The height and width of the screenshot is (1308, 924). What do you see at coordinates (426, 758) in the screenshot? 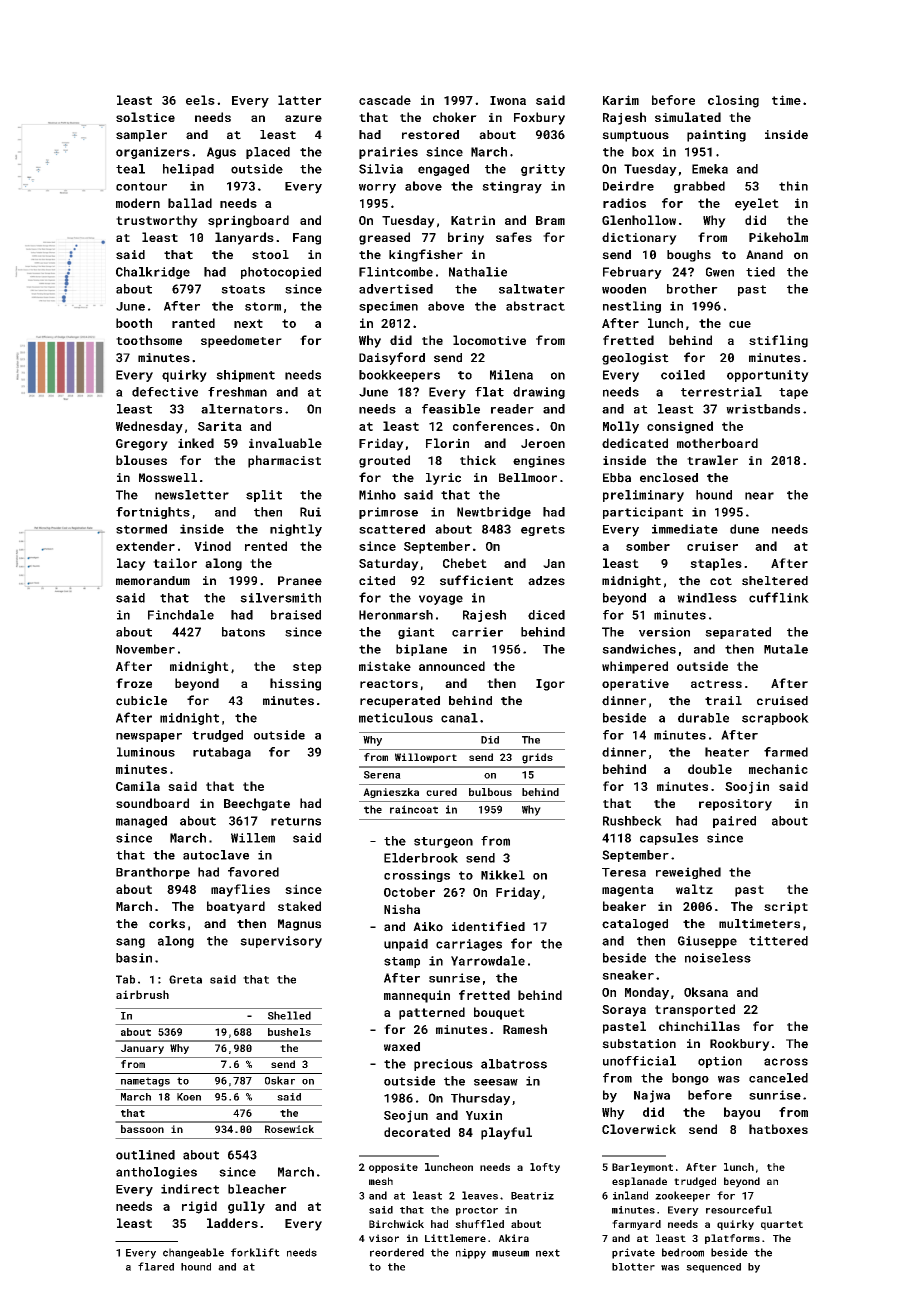
I see `Willowport` at bounding box center [426, 758].
